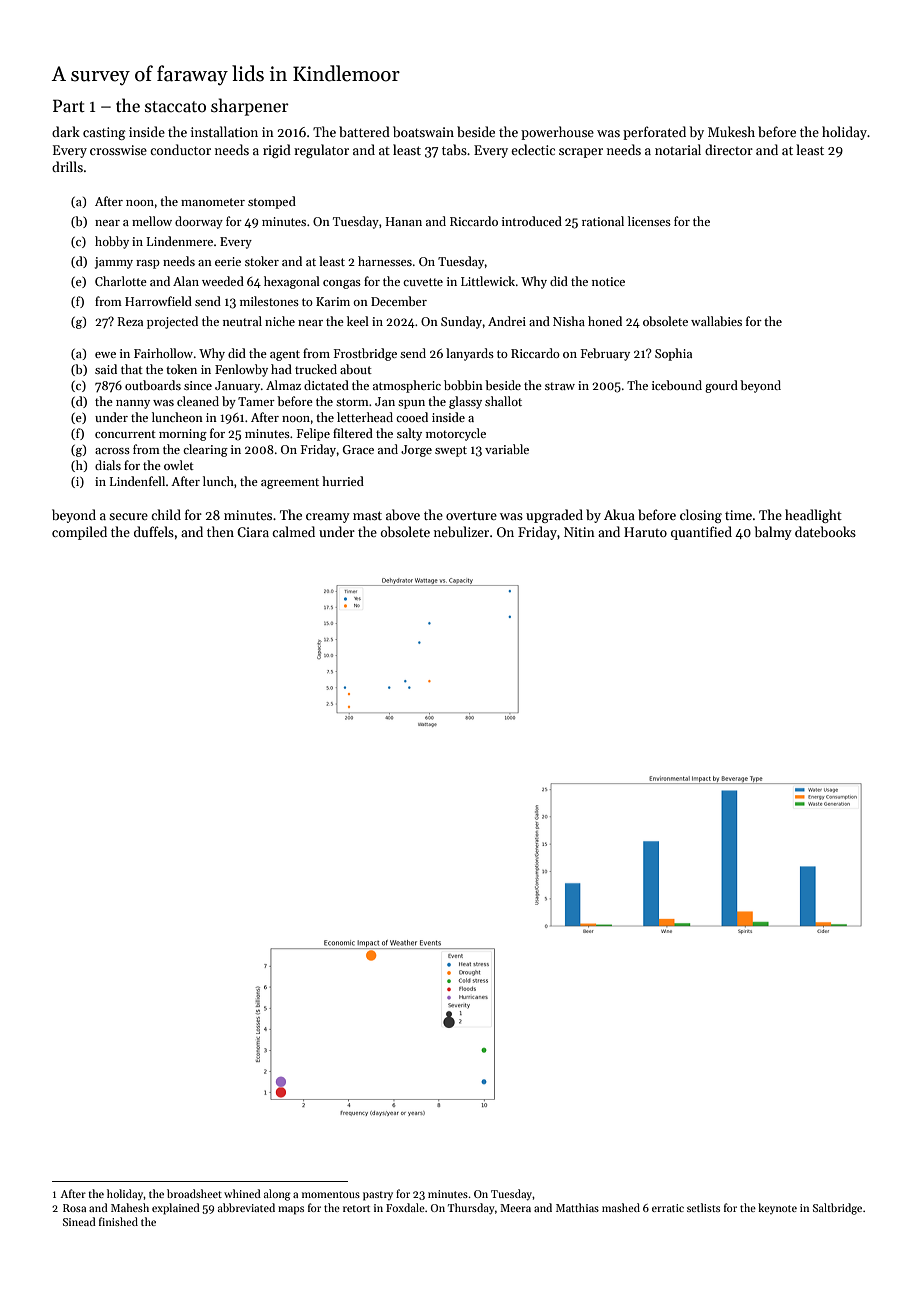  Describe the element at coordinates (461, 531) in the screenshot. I see `nebulizer` at that location.
